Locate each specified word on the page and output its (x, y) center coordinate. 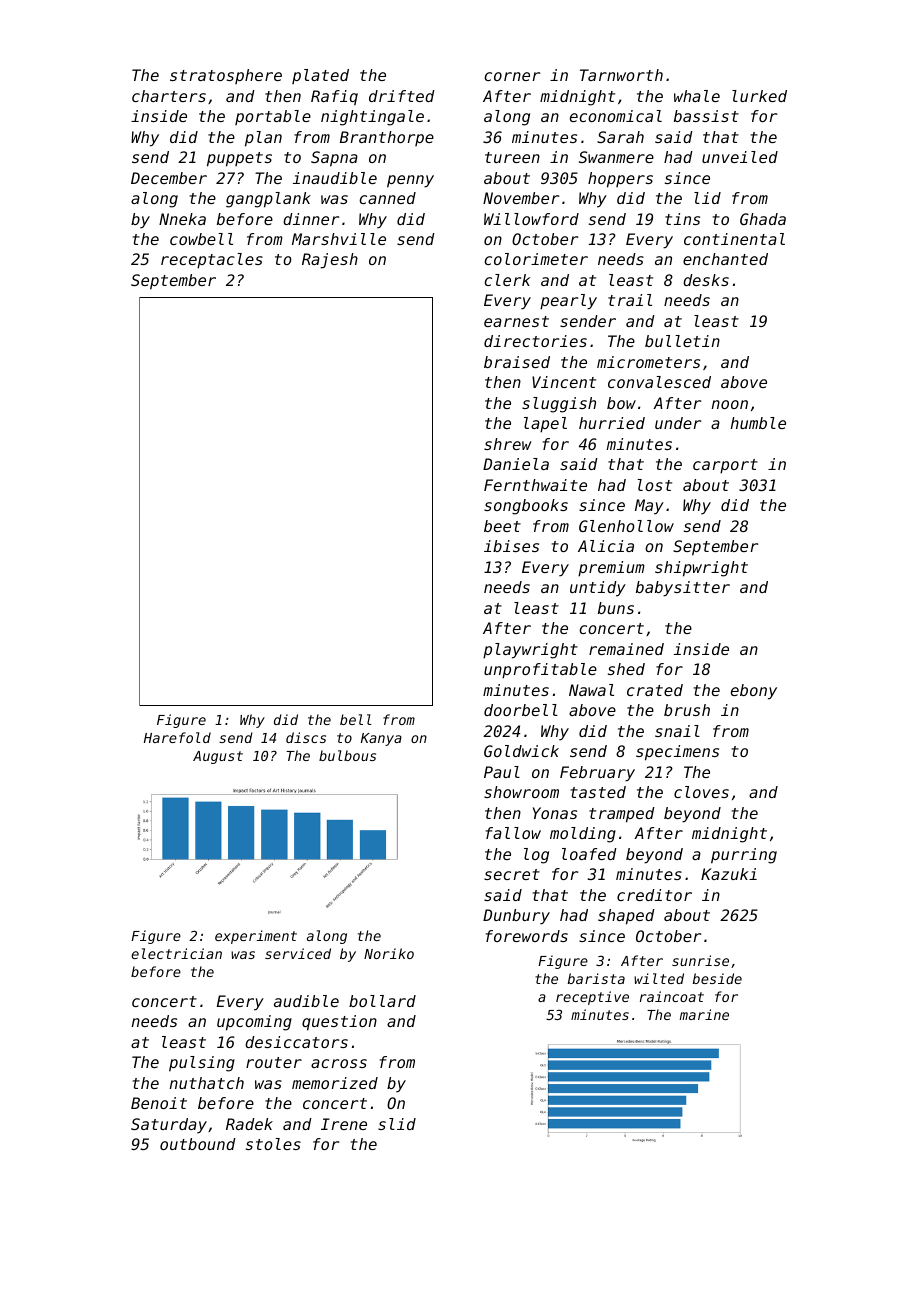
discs (306, 737)
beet (502, 526)
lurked (759, 96)
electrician (176, 953)
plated (320, 76)
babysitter (683, 589)
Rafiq (334, 97)
